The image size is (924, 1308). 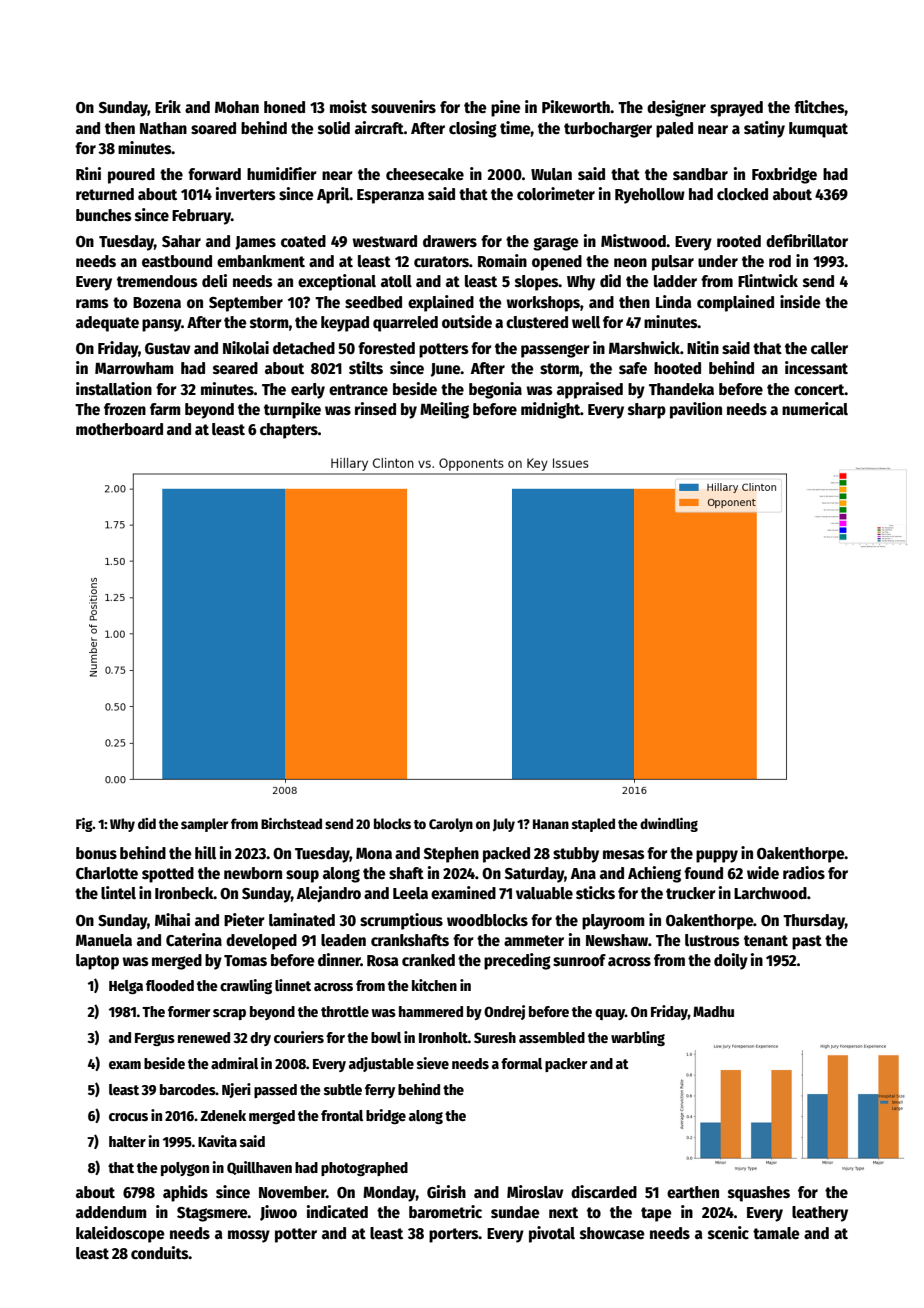 I want to click on mossy, so click(x=249, y=1236).
